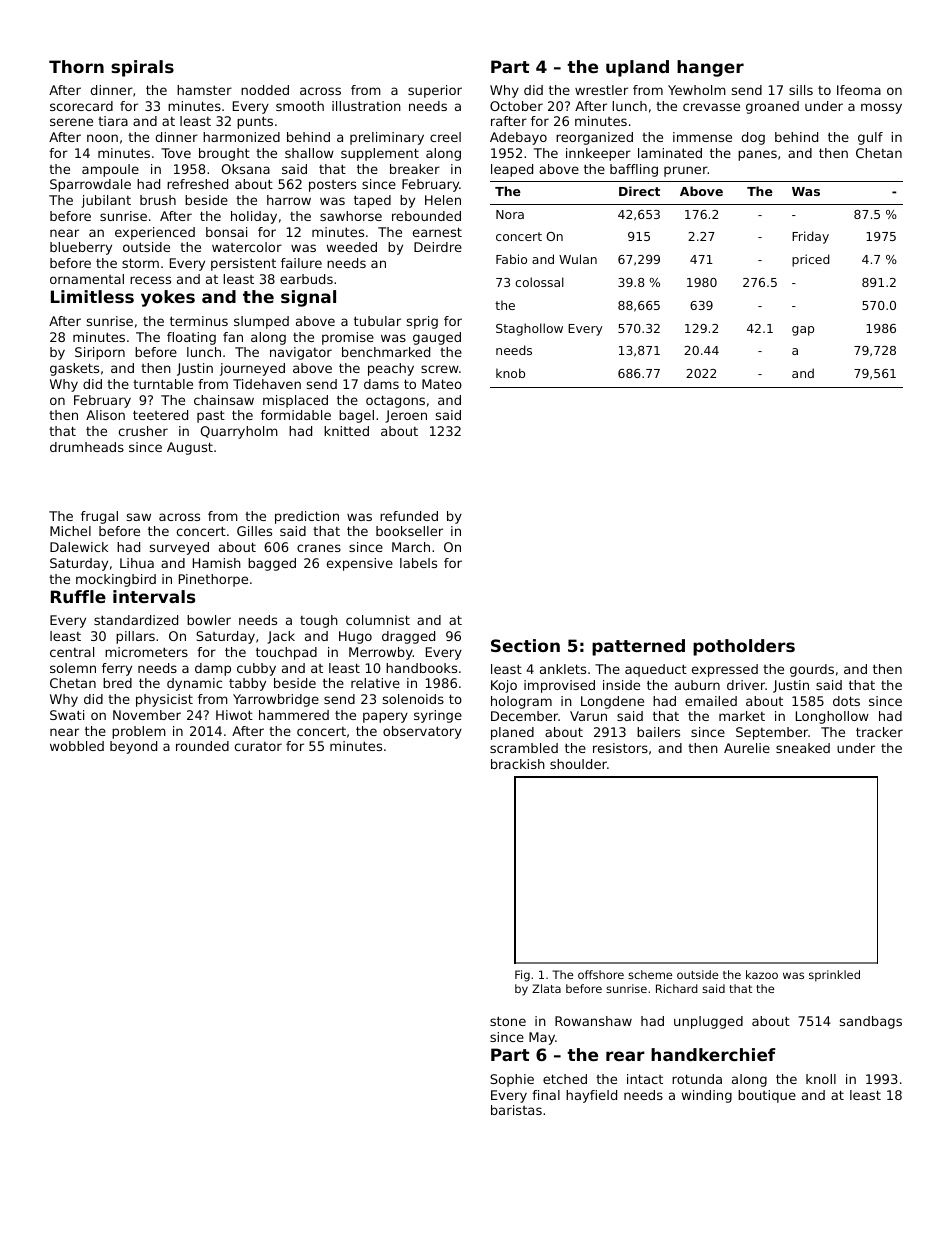 The width and height of the page is (952, 1233). Describe the element at coordinates (508, 1021) in the page. I see `stone` at that location.
